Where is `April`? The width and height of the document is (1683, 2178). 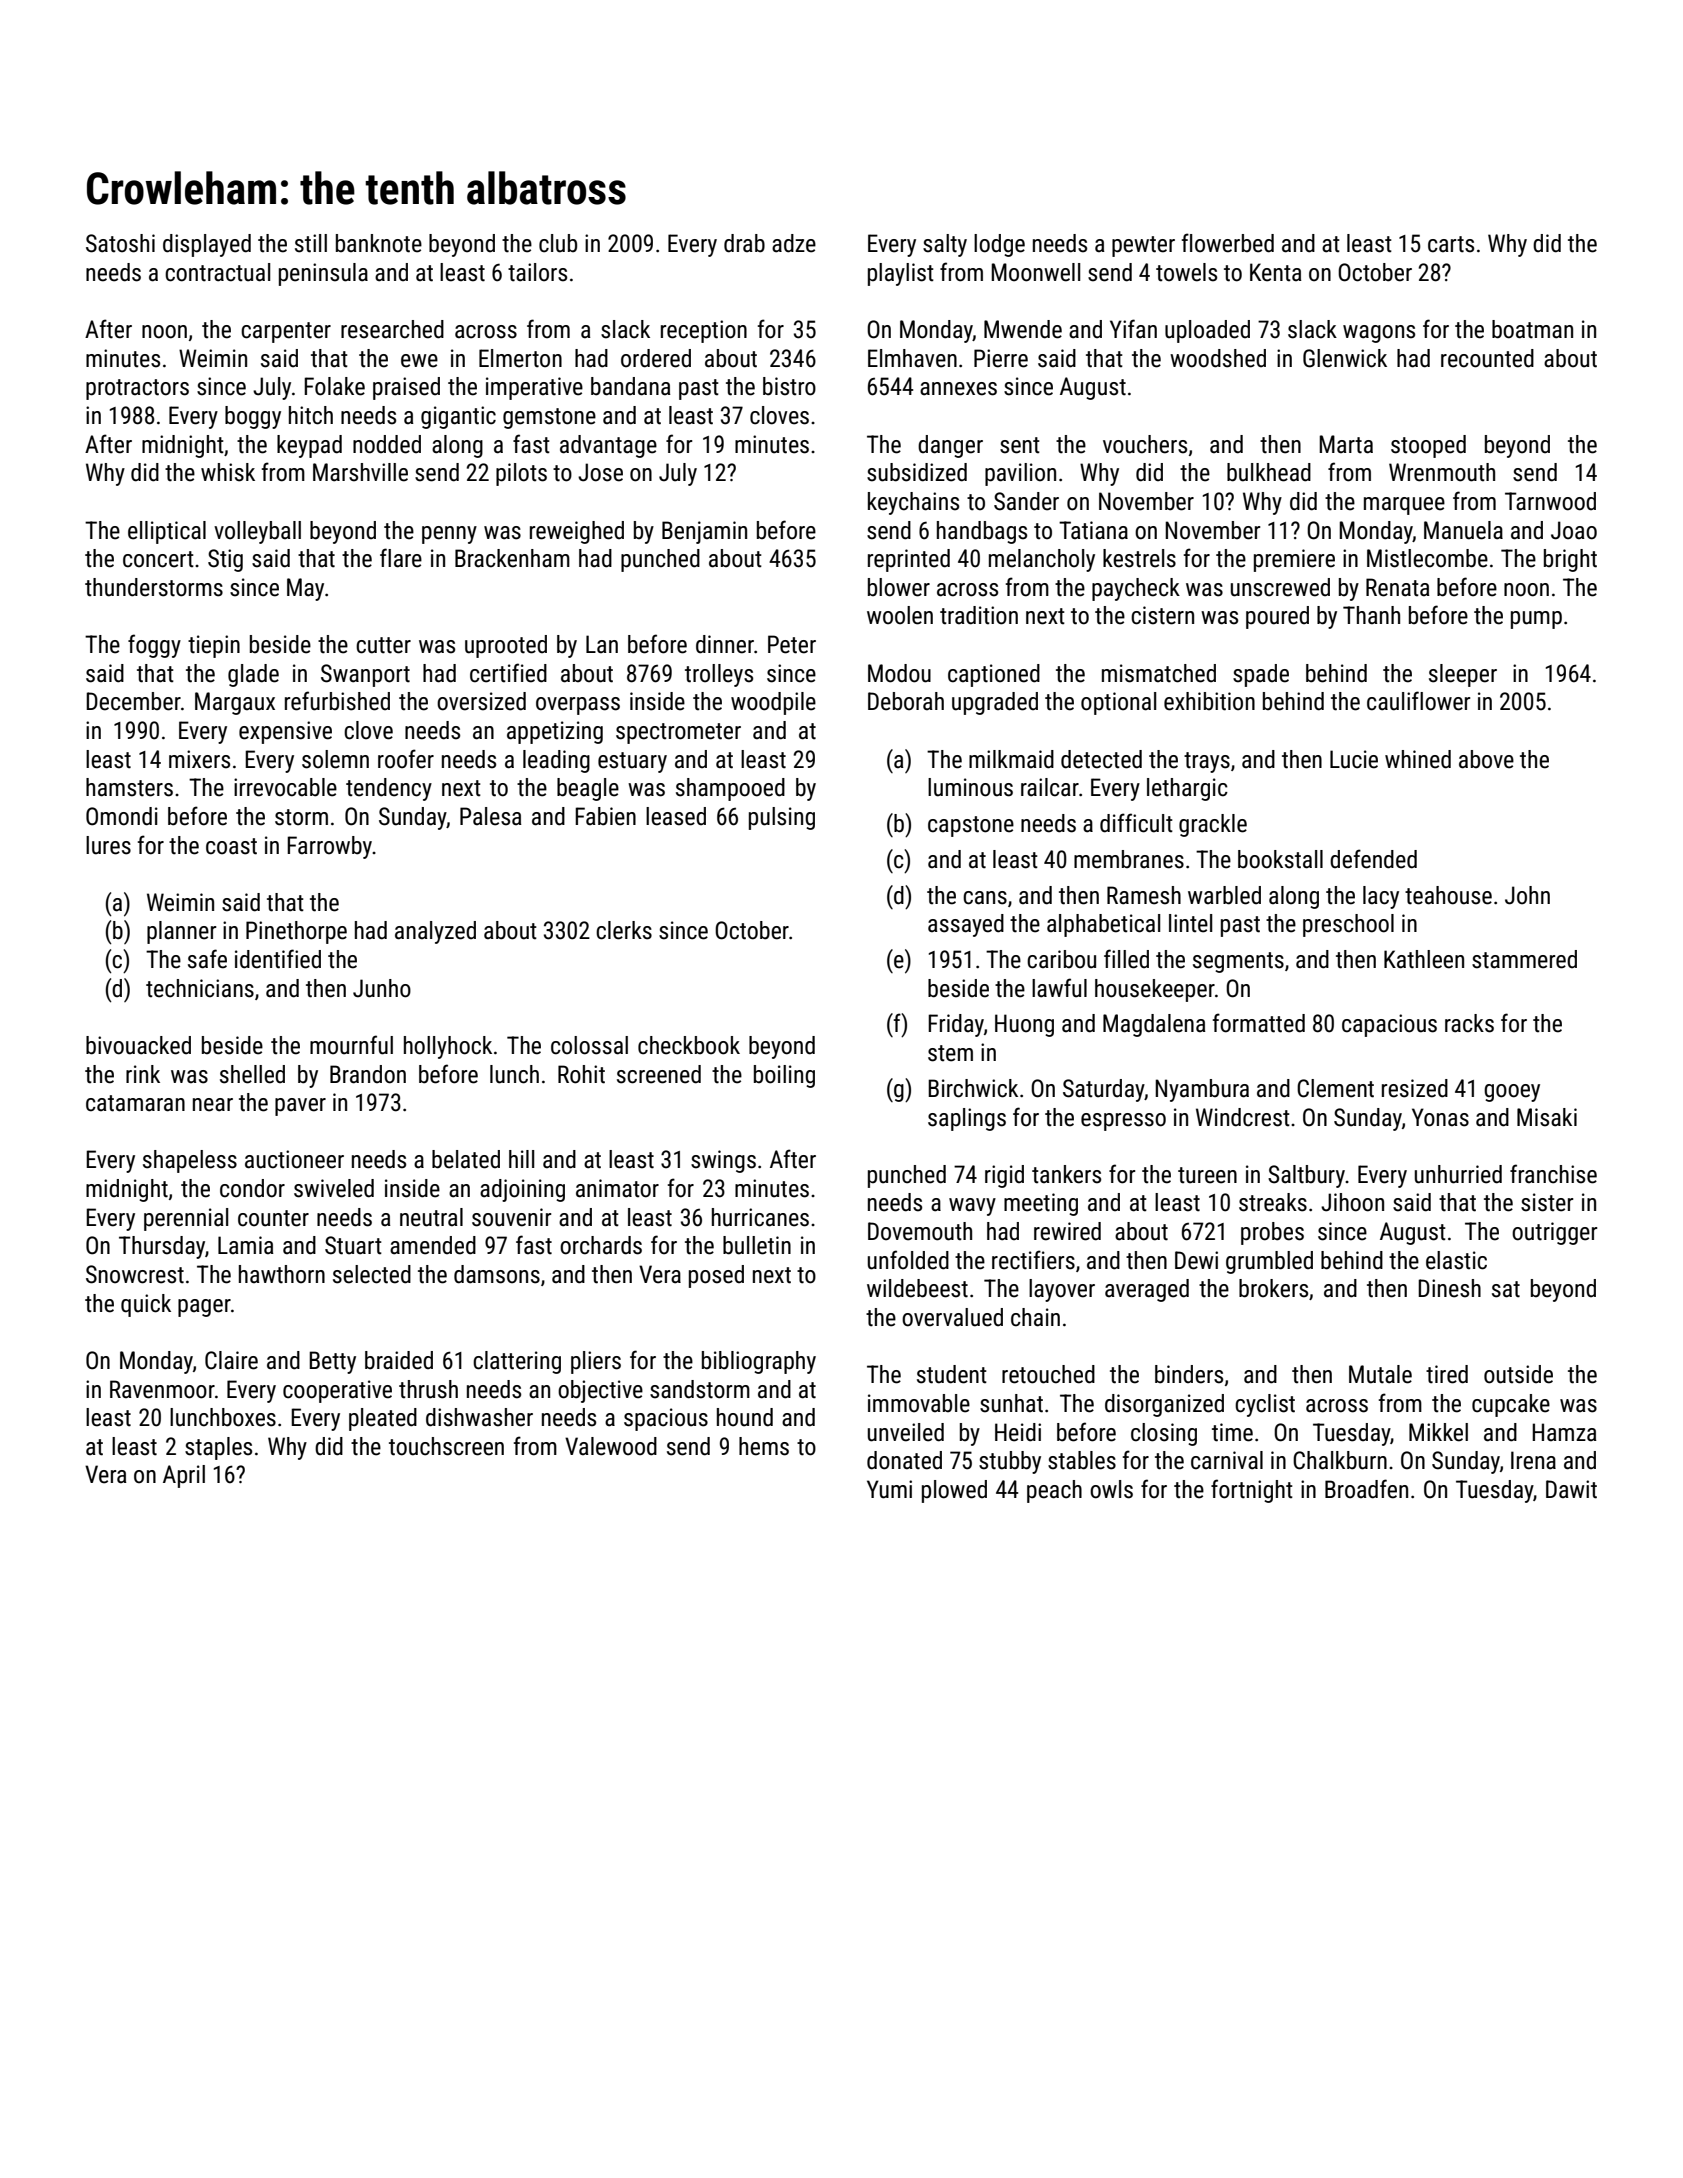
April is located at coordinates (184, 1476).
